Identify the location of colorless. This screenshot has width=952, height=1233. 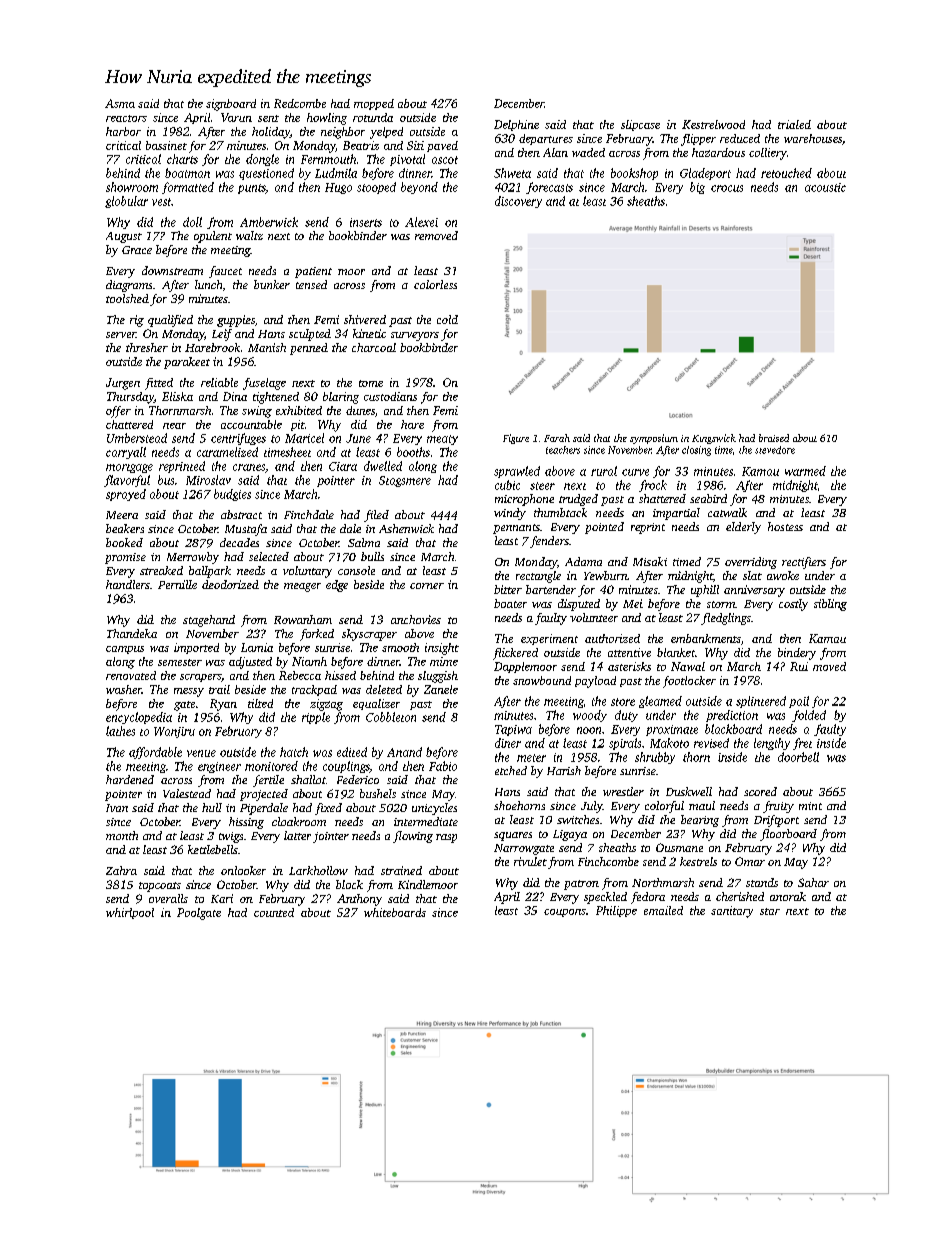
(435, 284).
